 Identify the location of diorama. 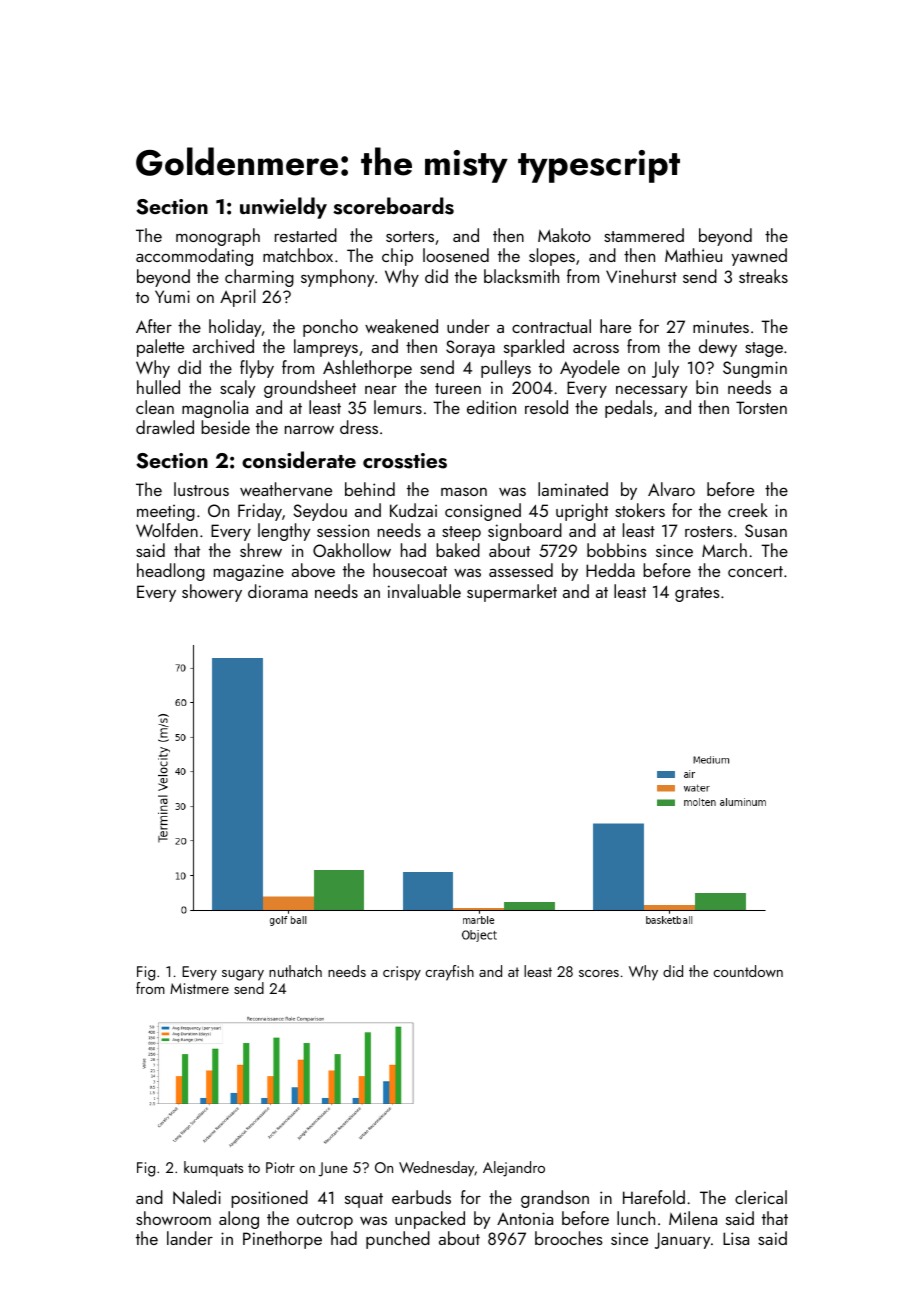
(278, 591).
